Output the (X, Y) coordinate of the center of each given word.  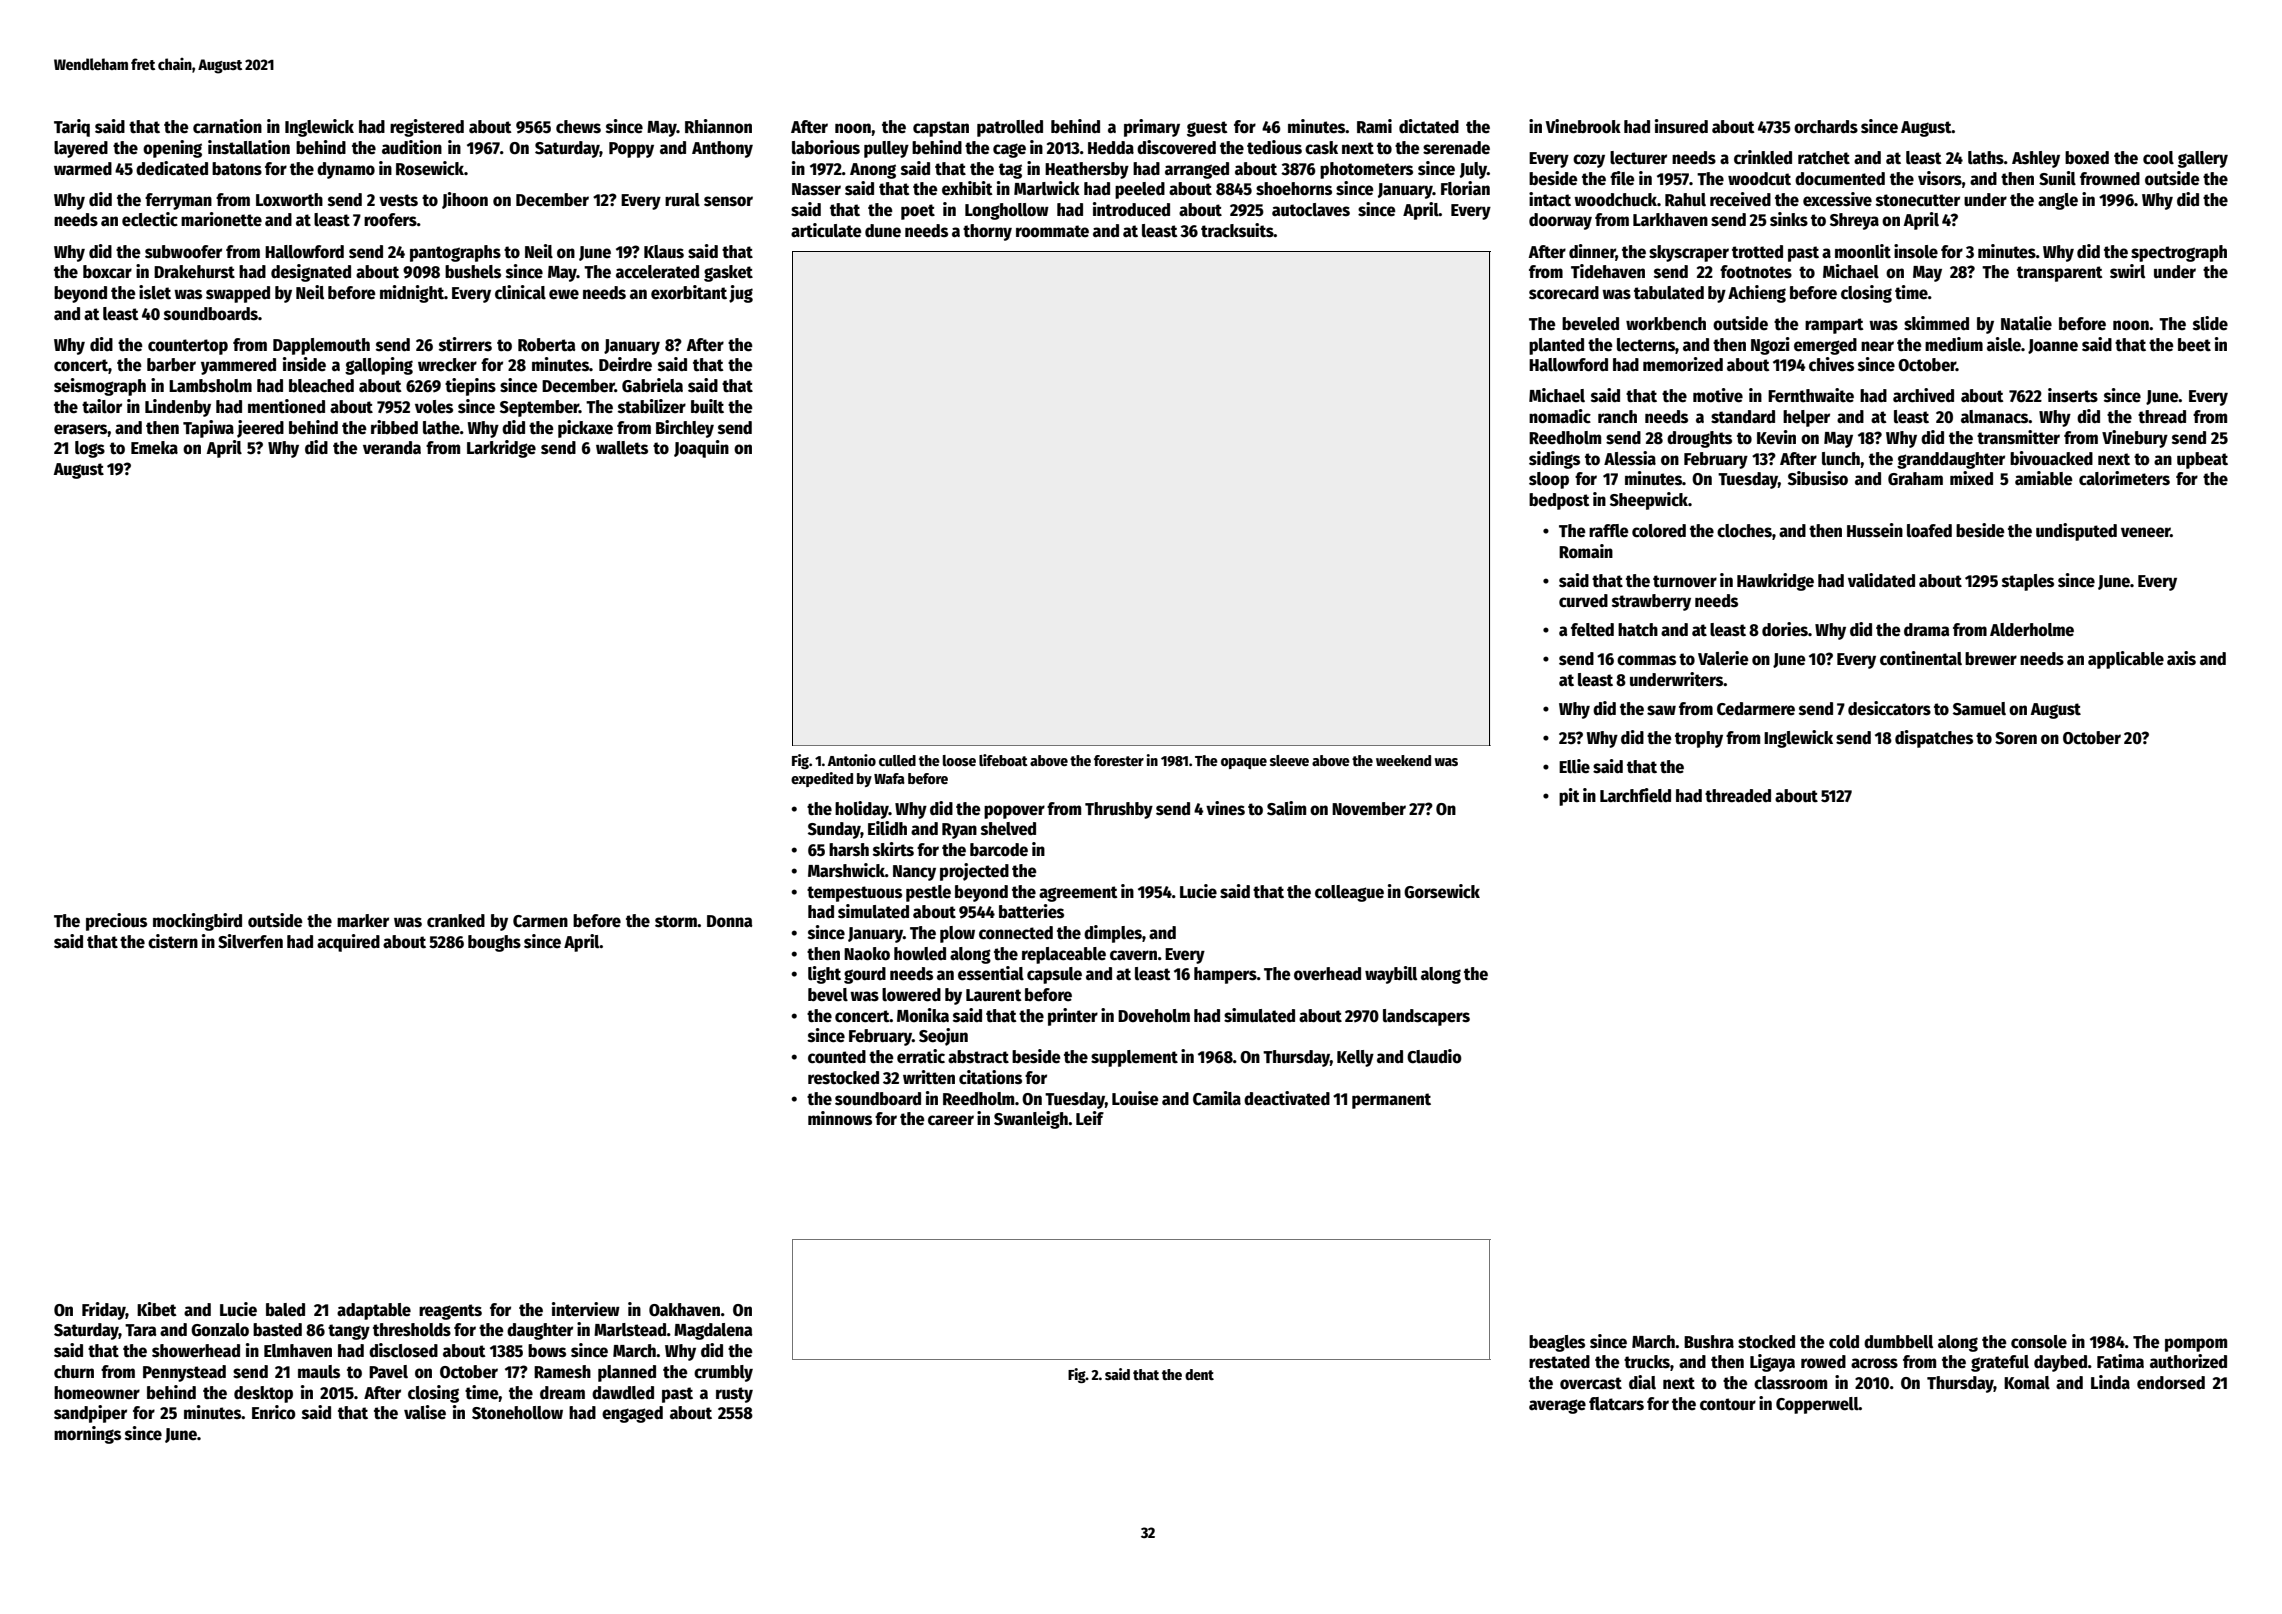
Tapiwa (208, 429)
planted (1556, 346)
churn (74, 1372)
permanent (1391, 1101)
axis (2181, 658)
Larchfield (1635, 795)
